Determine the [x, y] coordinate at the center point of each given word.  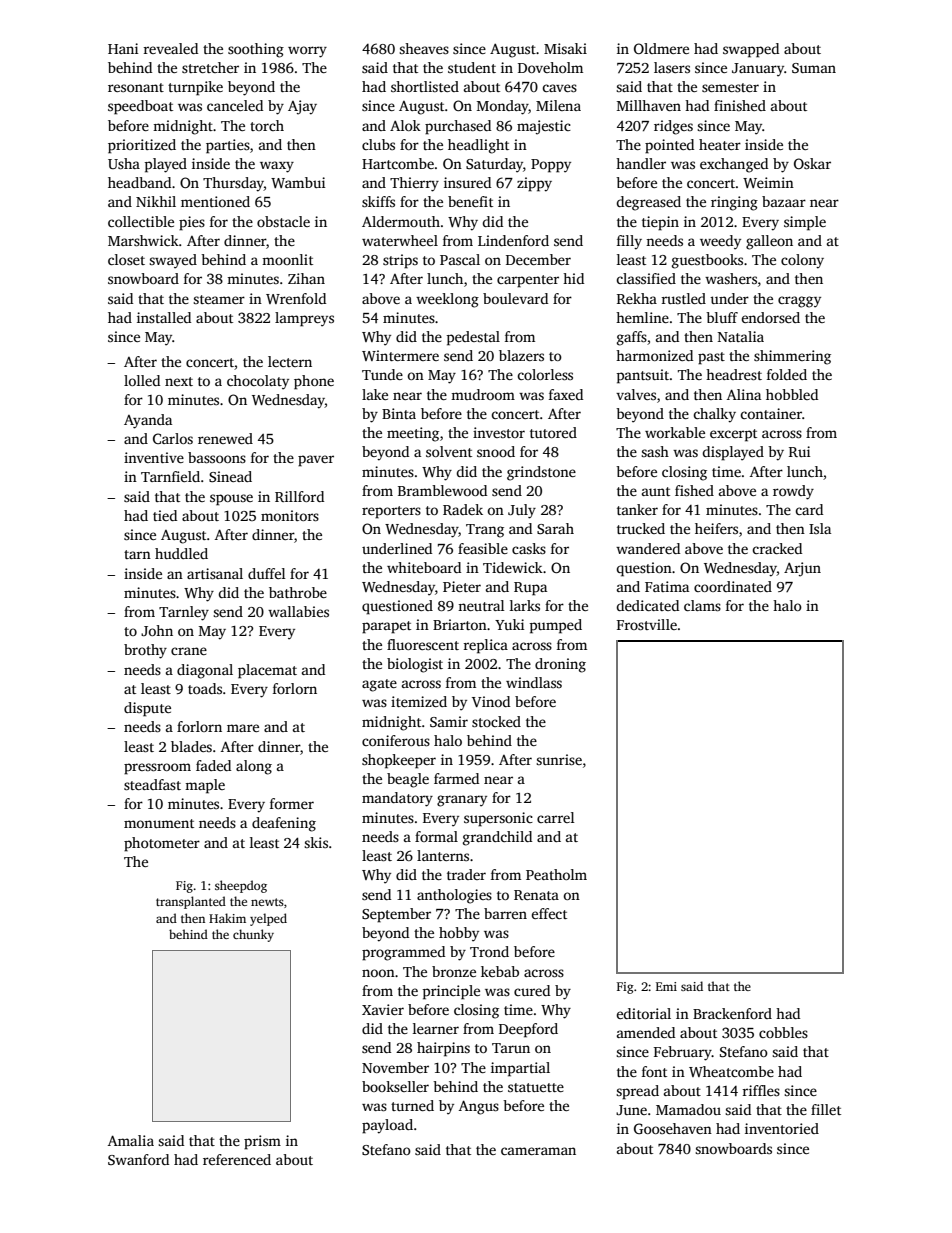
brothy [145, 651]
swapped [751, 50]
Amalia [131, 1140]
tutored [553, 432]
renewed [225, 438]
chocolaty [258, 382]
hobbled [792, 394]
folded [787, 374]
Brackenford [732, 1013]
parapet [386, 627]
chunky [253, 935]
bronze [454, 971]
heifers [716, 528]
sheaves [424, 48]
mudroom [483, 394]
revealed [171, 48]
